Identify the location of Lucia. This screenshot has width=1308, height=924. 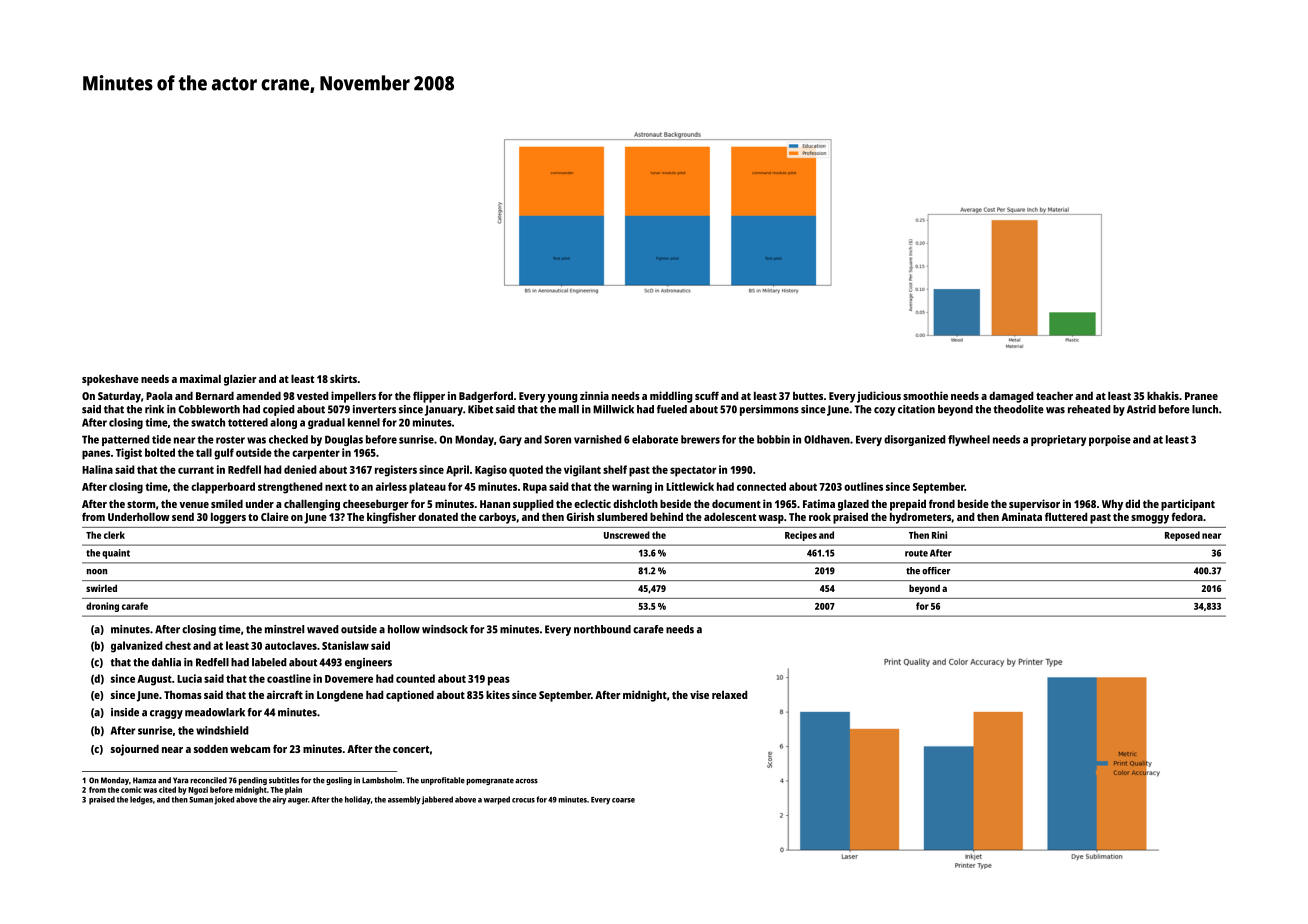
(189, 678).
